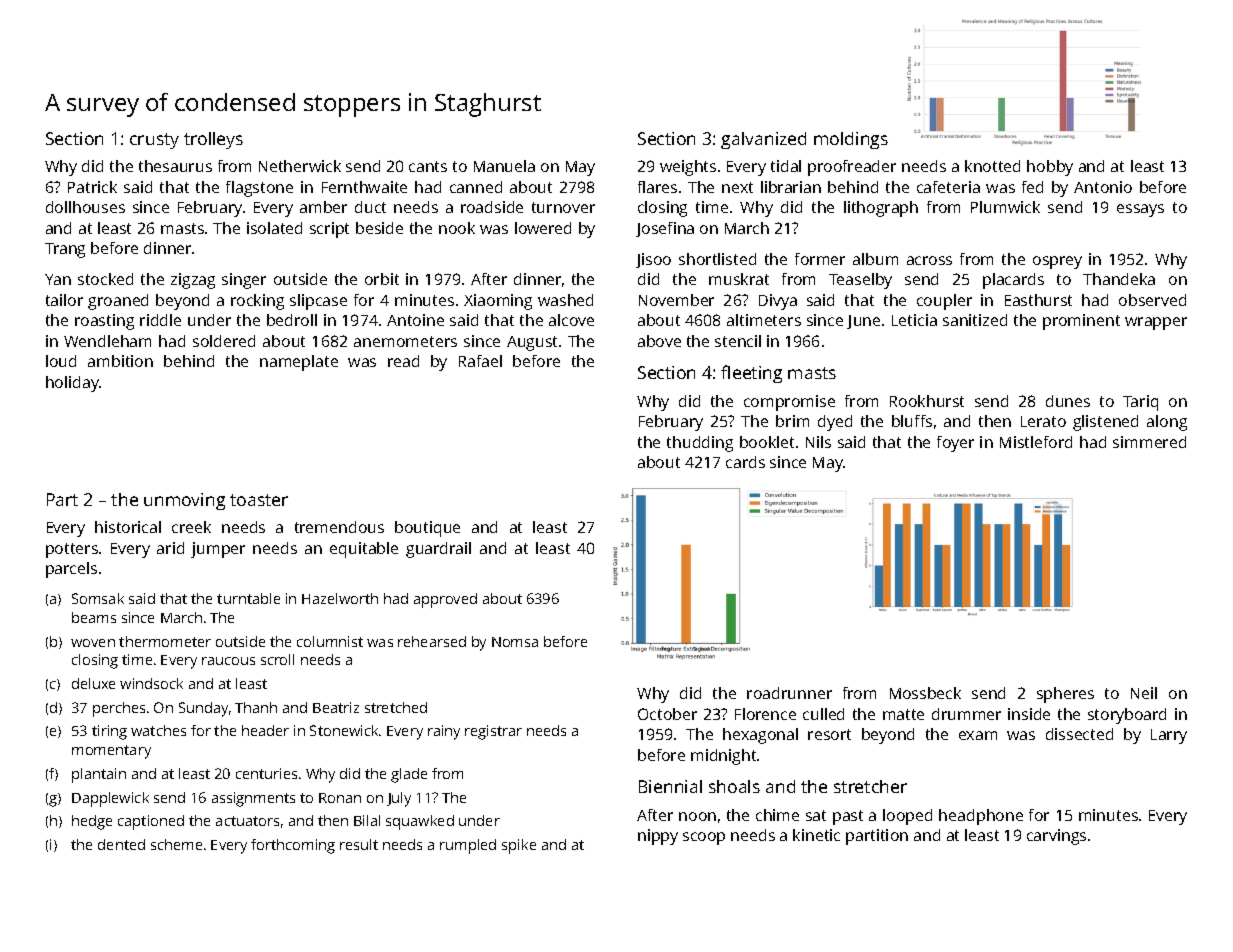  What do you see at coordinates (1144, 693) in the screenshot?
I see `Neil` at bounding box center [1144, 693].
